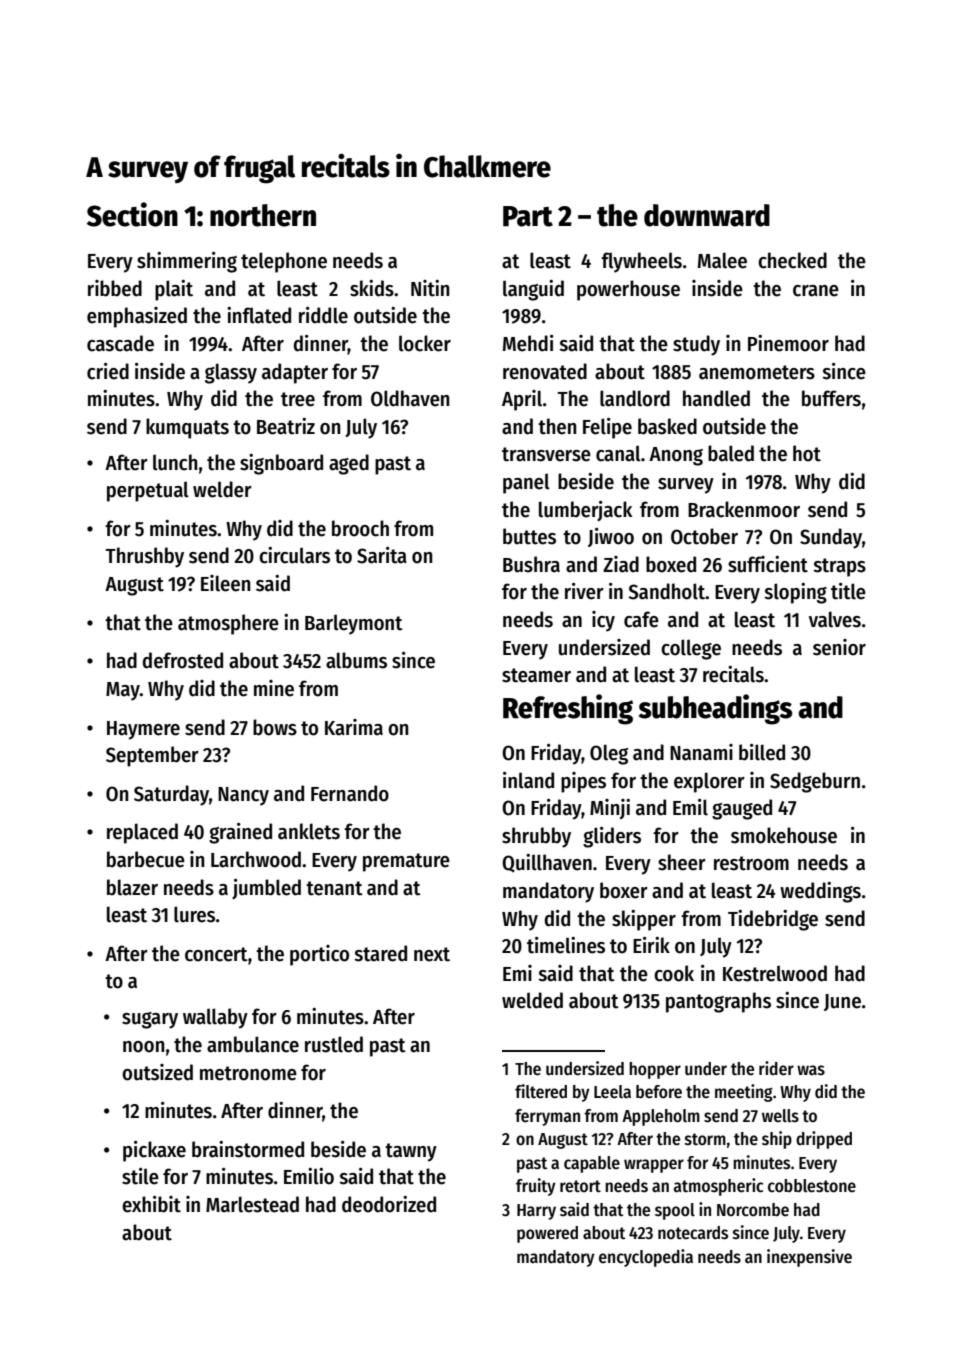 Image resolution: width=953 pixels, height=1352 pixels. I want to click on sugary, so click(150, 1020).
